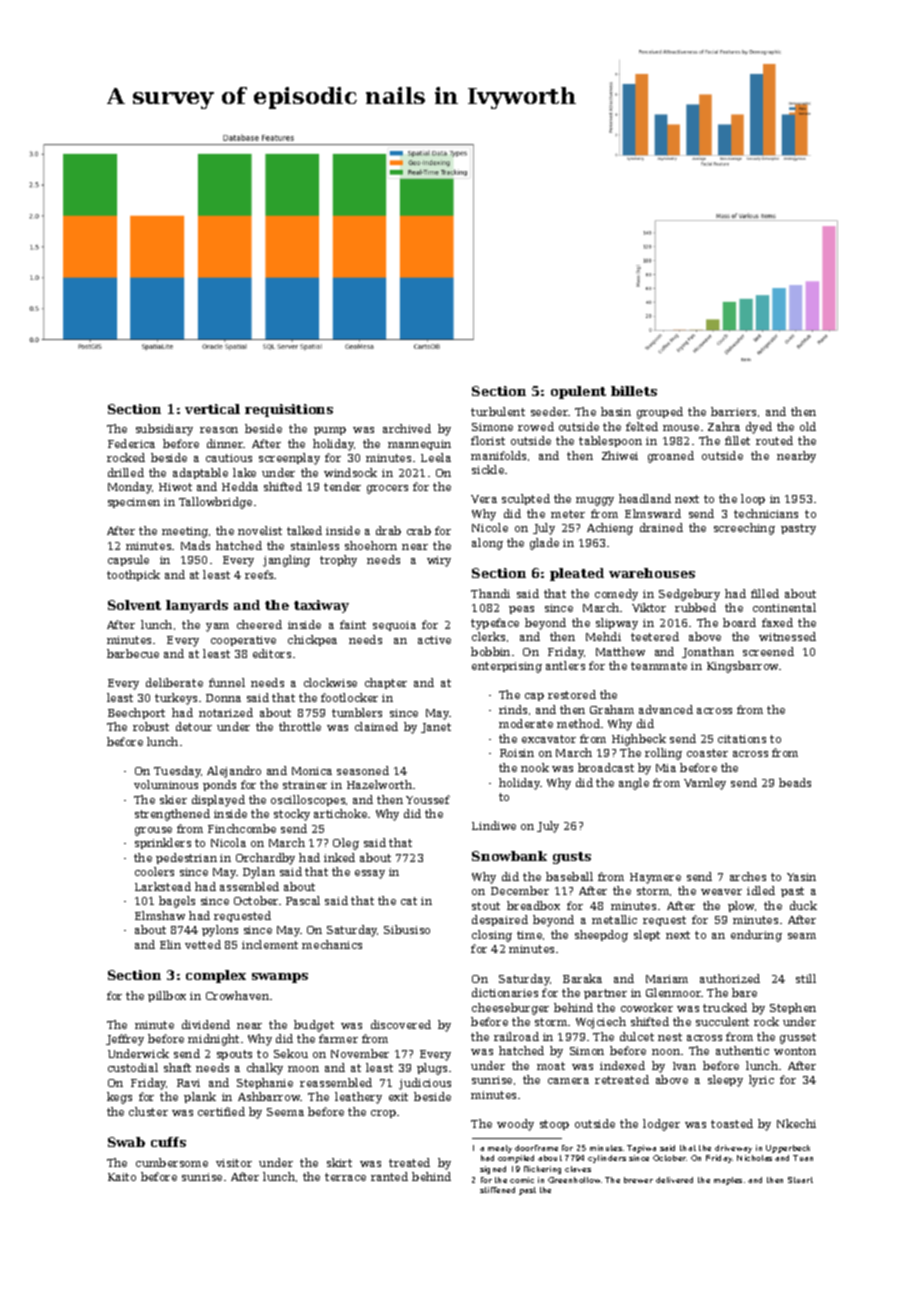  I want to click on billets, so click(634, 391).
